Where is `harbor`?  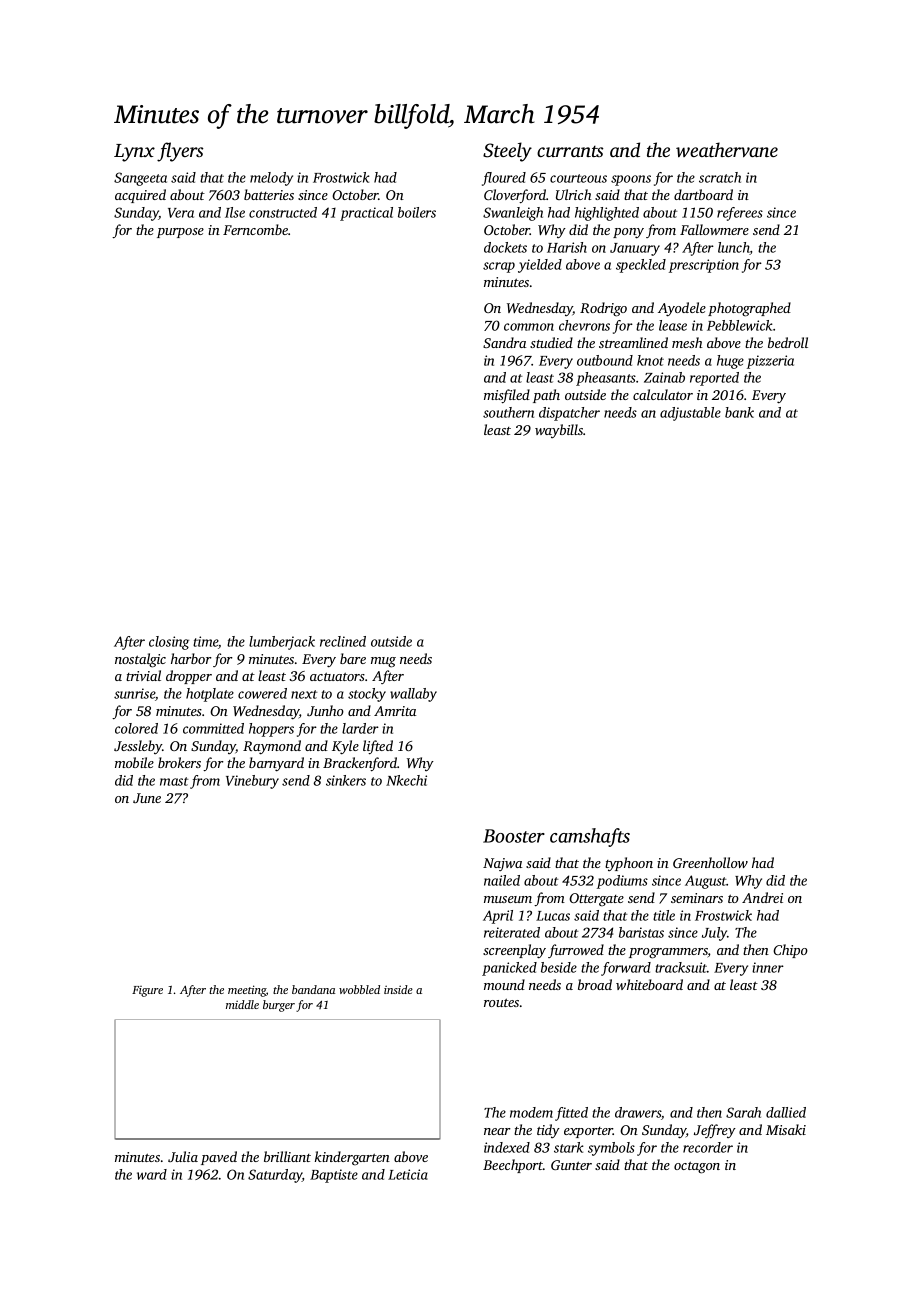
harbor is located at coordinates (191, 658).
